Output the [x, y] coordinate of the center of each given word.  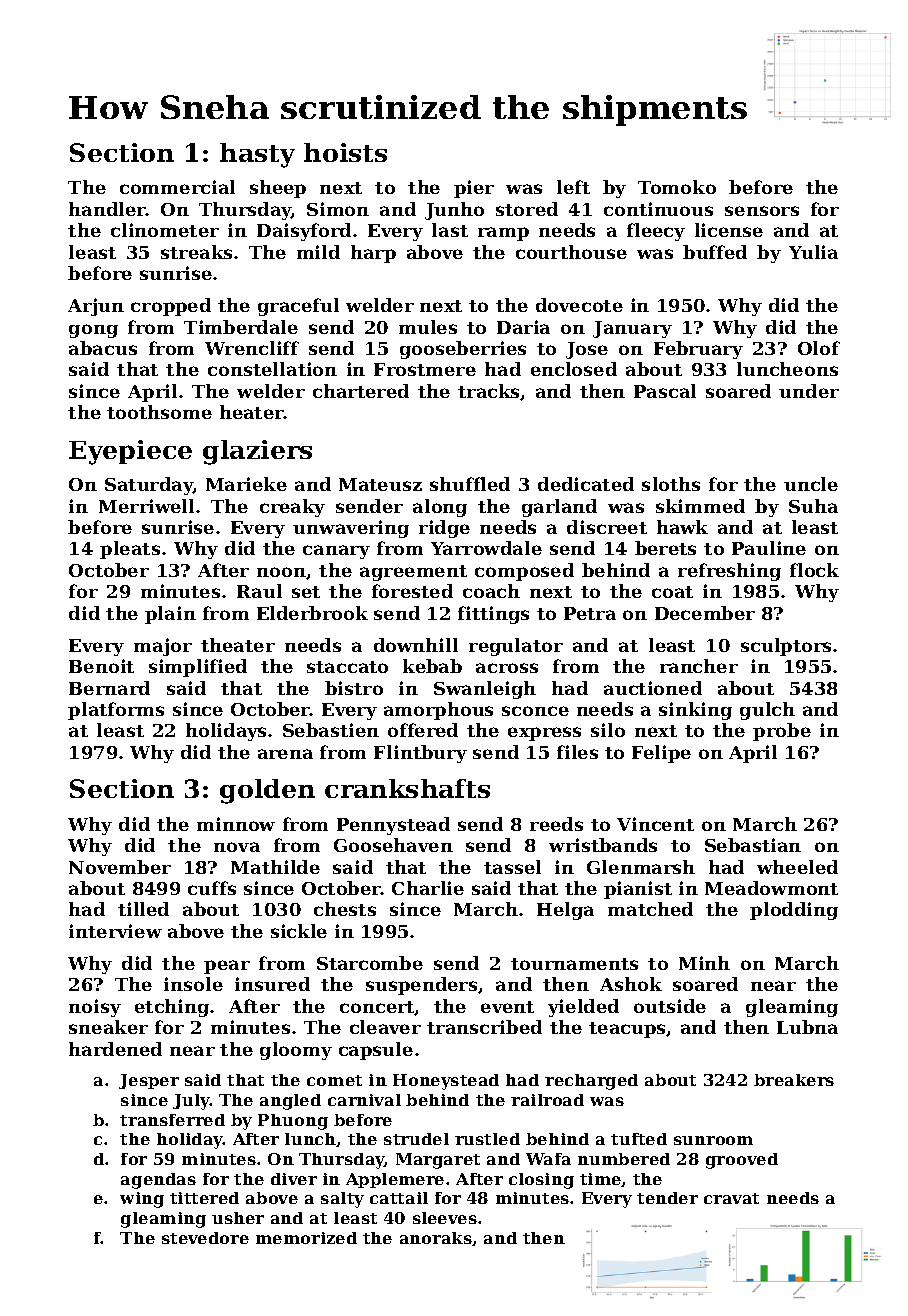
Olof [819, 348]
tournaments [574, 964]
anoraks [436, 1238]
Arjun [96, 307]
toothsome [159, 412]
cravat [731, 1198]
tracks [489, 392]
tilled [143, 909]
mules [428, 327]
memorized [306, 1238]
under [809, 391]
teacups [628, 1030]
